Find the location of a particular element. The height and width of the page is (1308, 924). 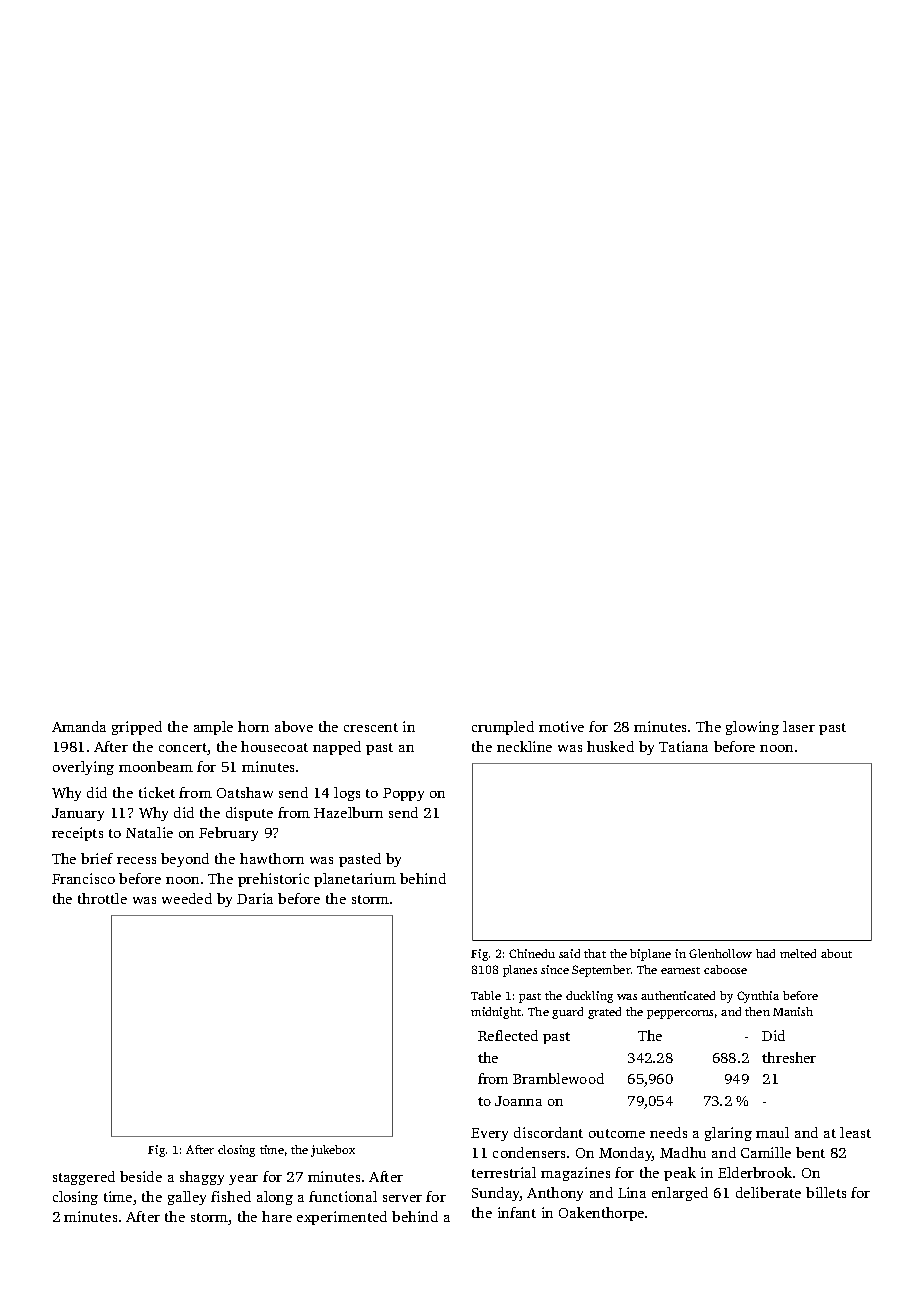

glowing is located at coordinates (752, 728).
